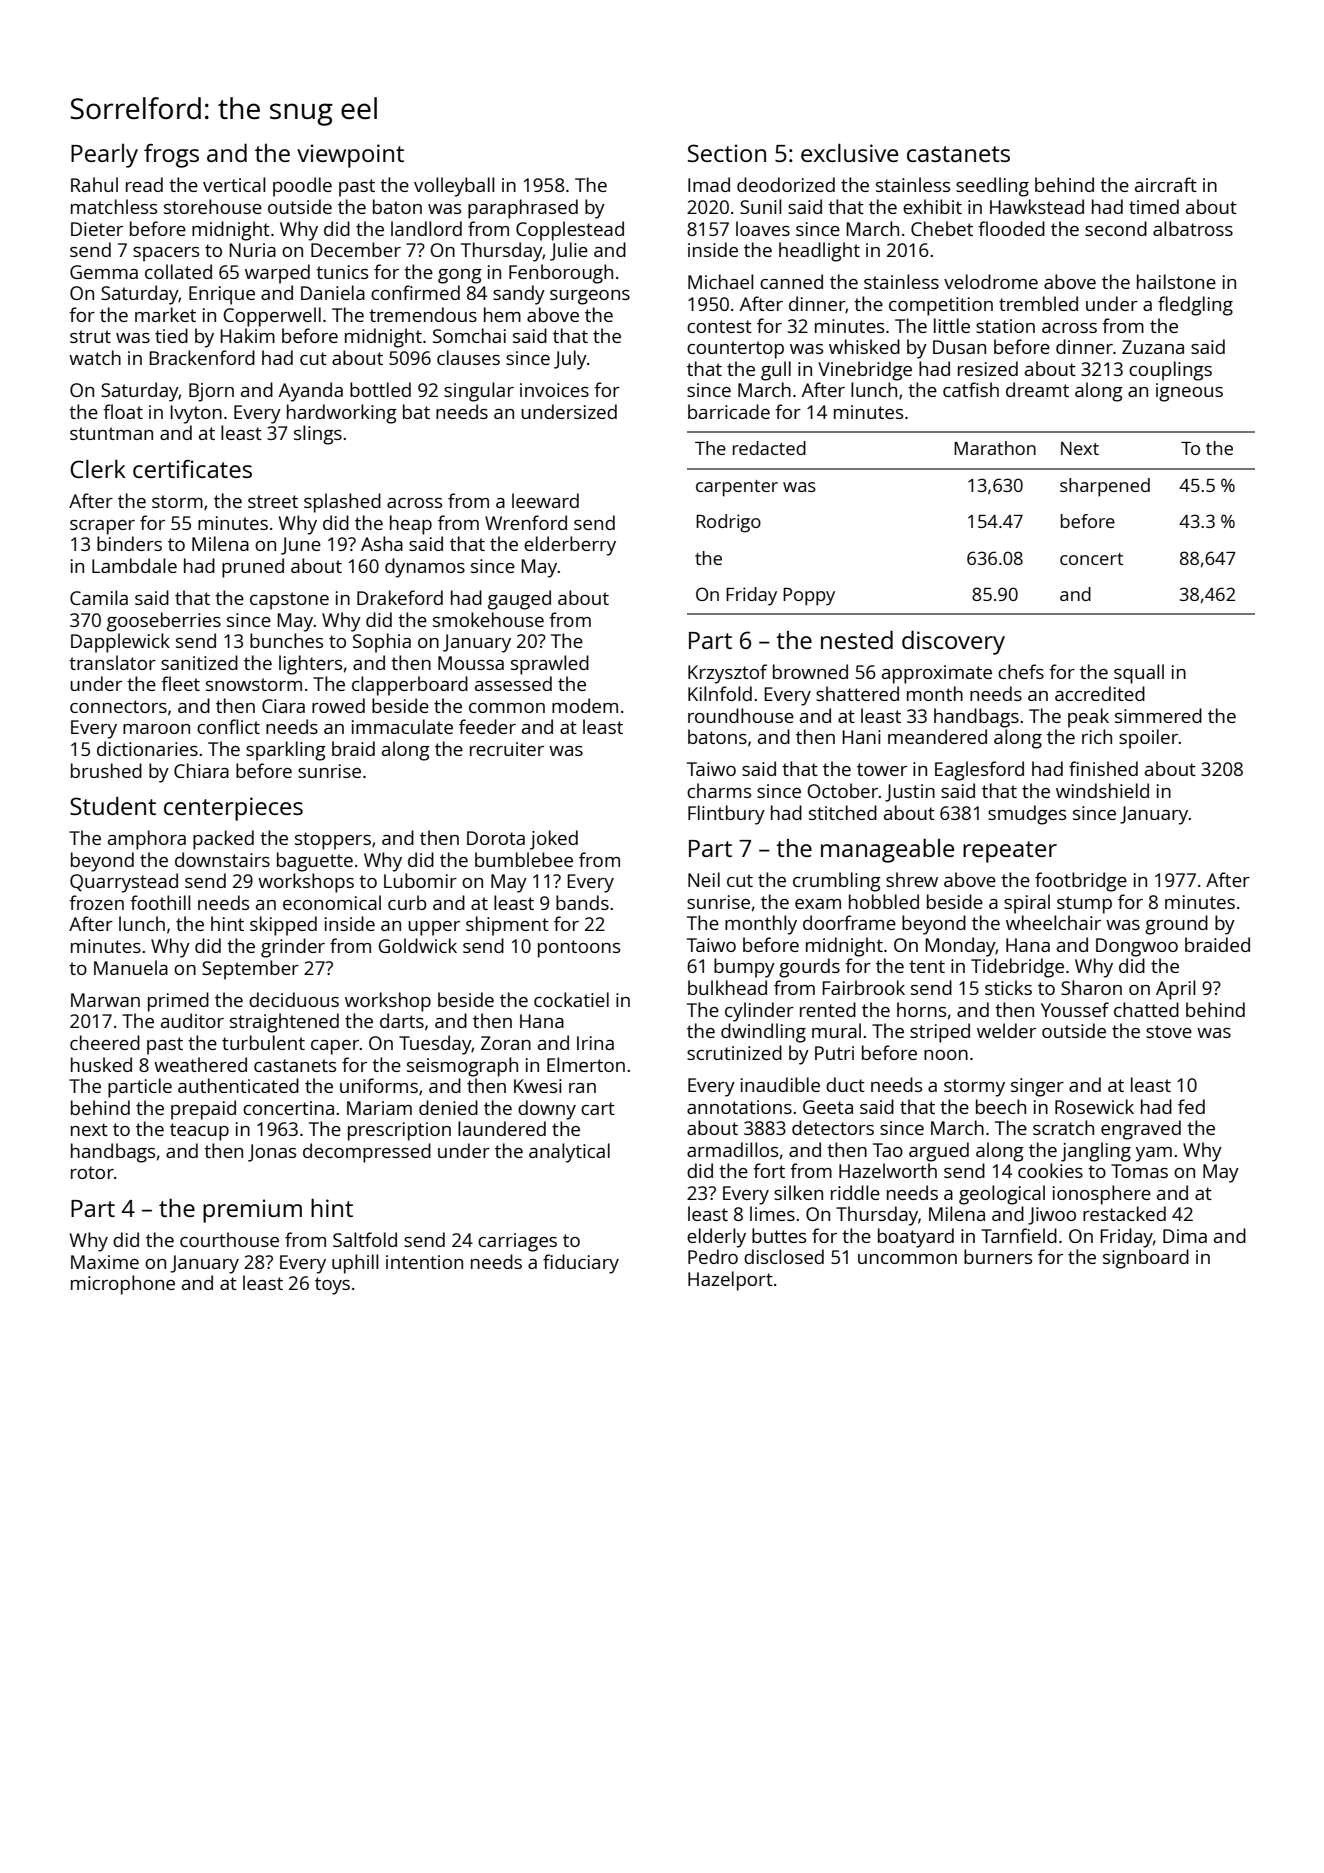 The height and width of the page is (1873, 1324). I want to click on smudges, so click(1027, 815).
